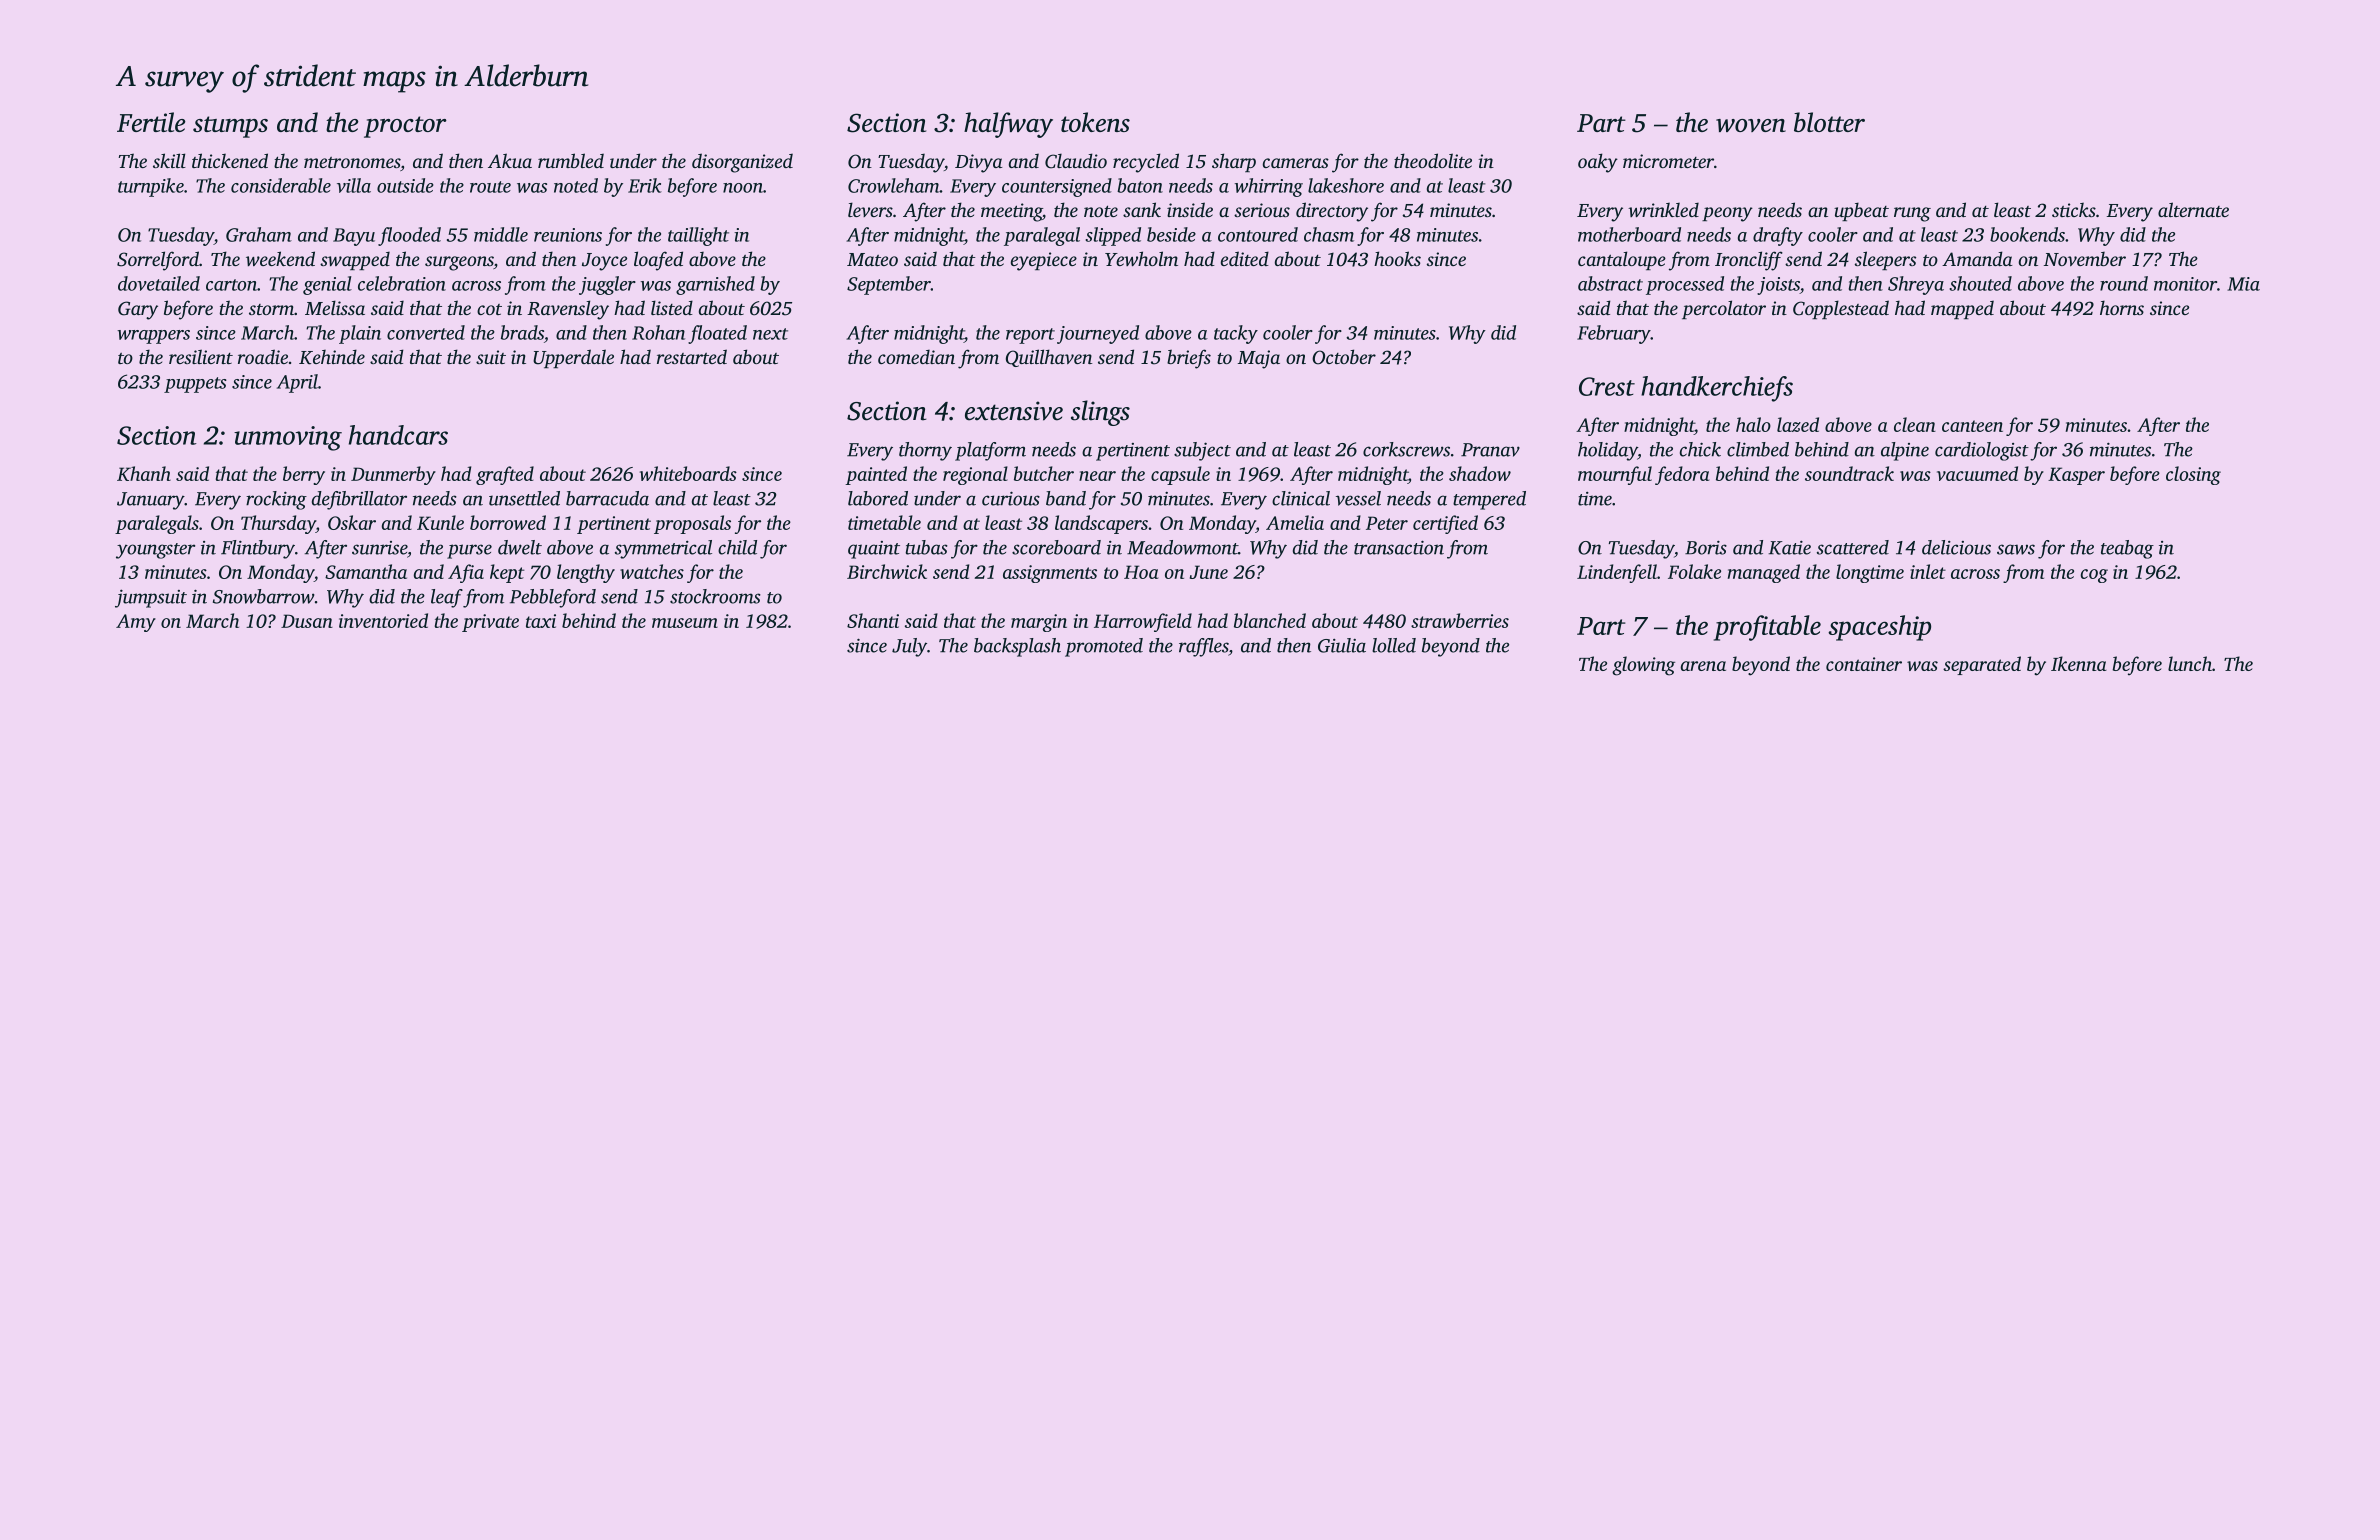 The image size is (2380, 1540). What do you see at coordinates (405, 127) in the screenshot?
I see `proctor` at bounding box center [405, 127].
